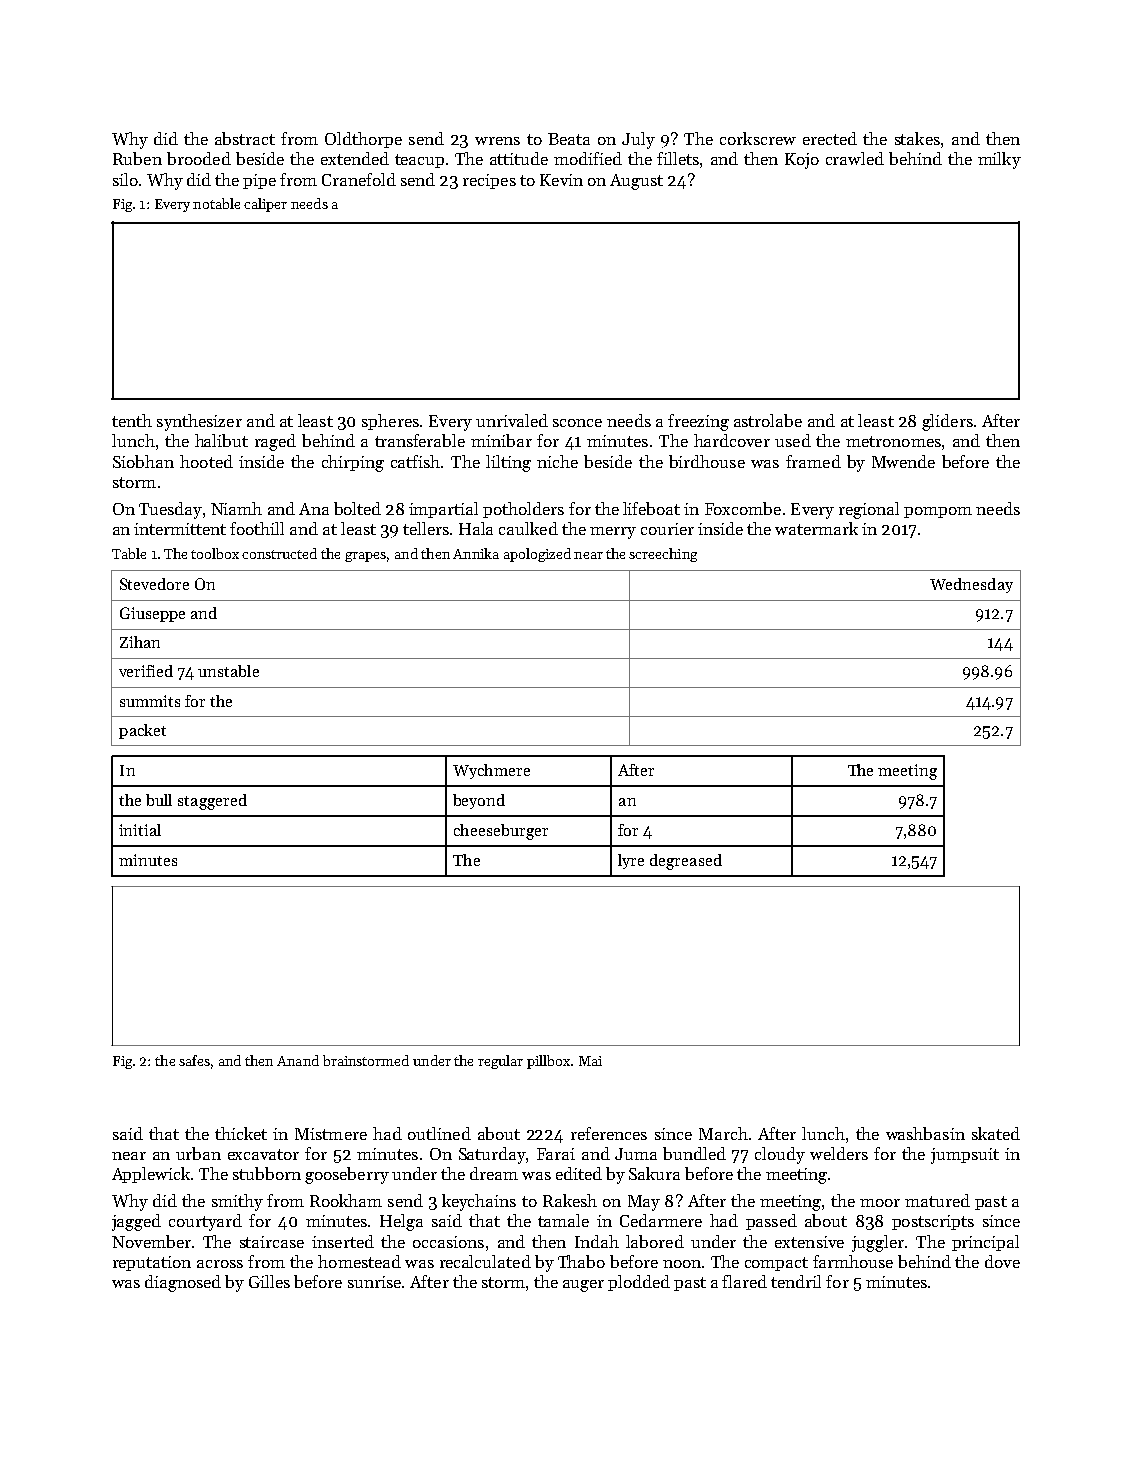 The image size is (1132, 1465). Describe the element at coordinates (420, 440) in the image. I see `transferable` at that location.
